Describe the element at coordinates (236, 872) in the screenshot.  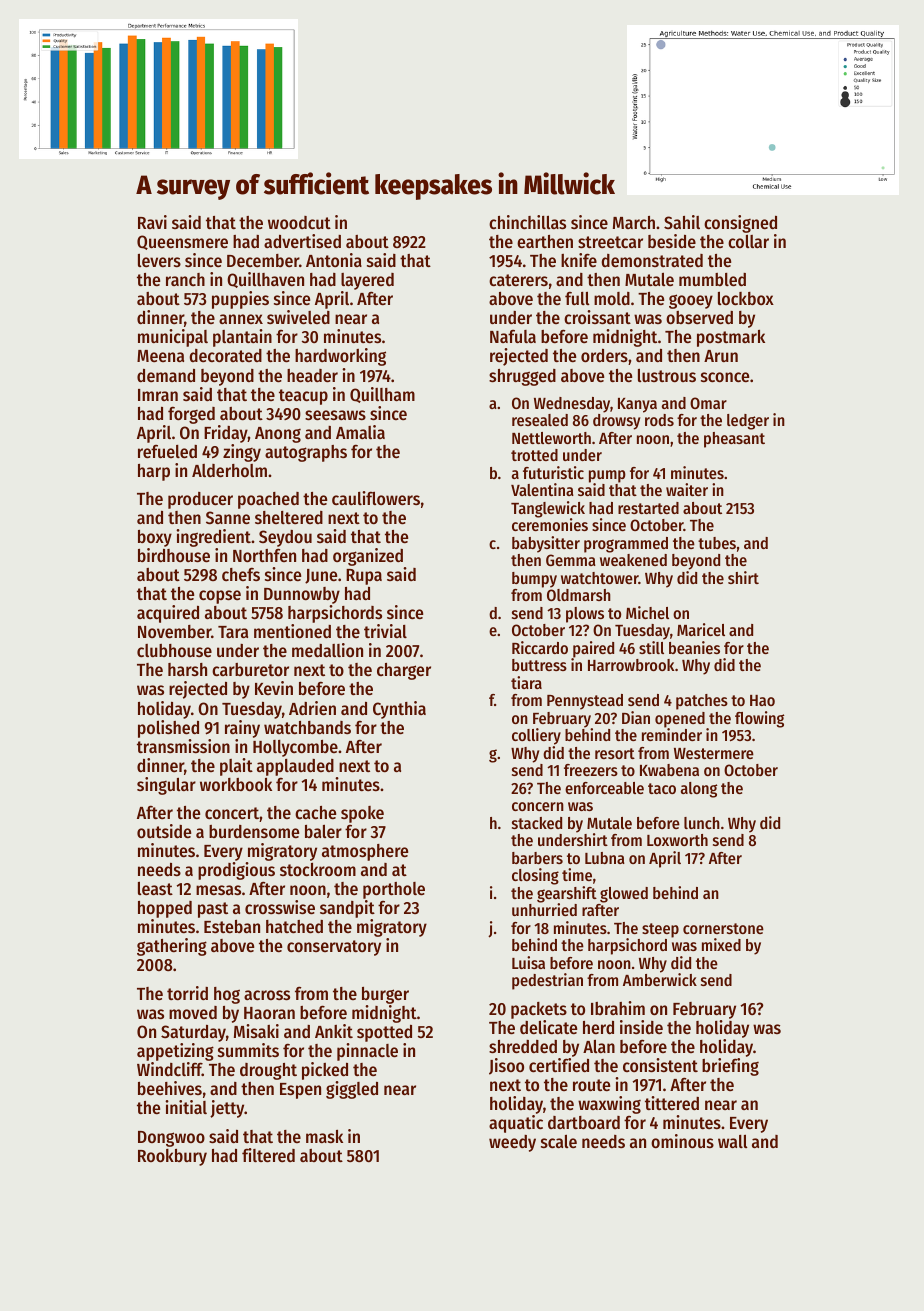
I see `prodigious` at that location.
